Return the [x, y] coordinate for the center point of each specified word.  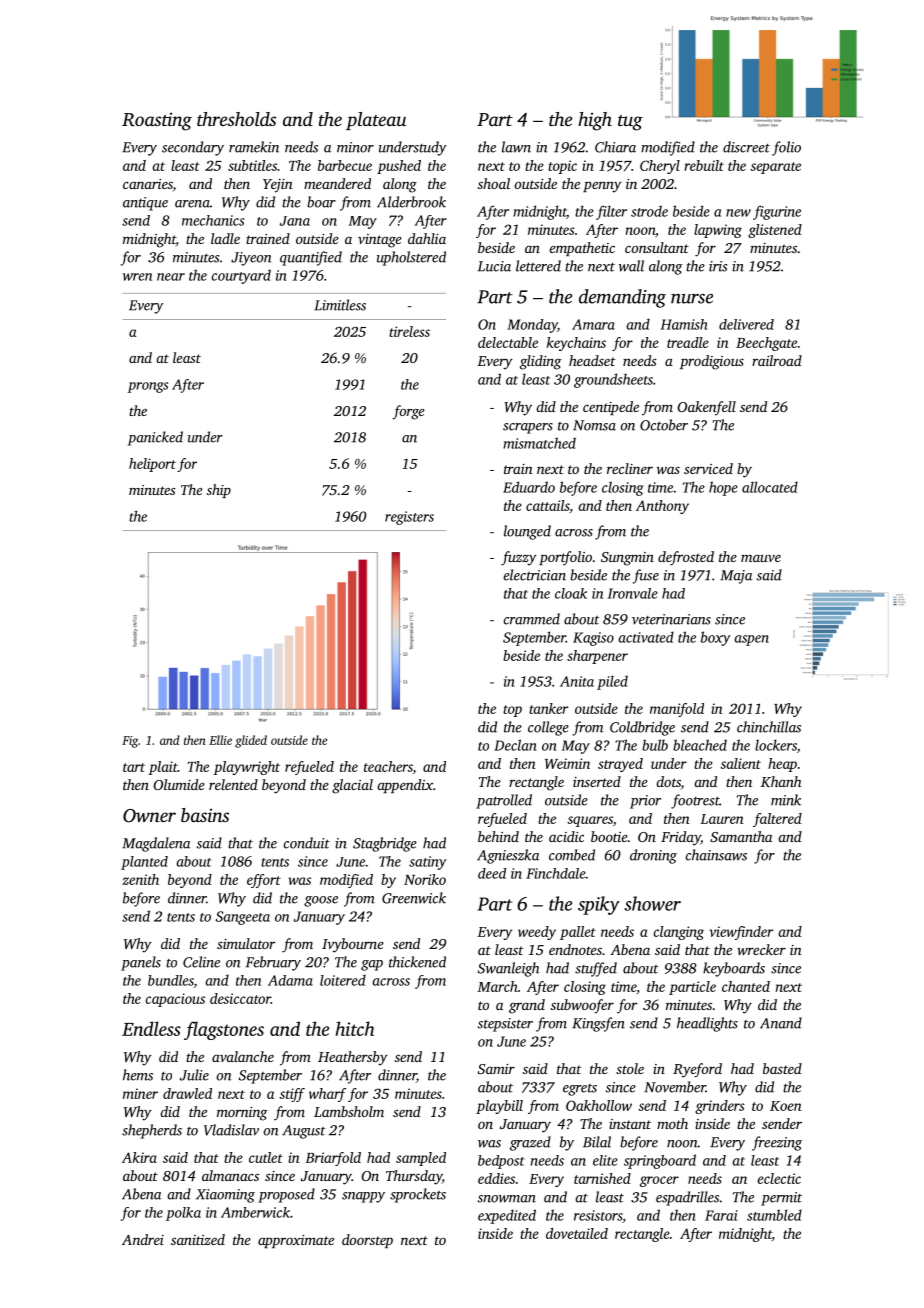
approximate [296, 1241]
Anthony [662, 507]
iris [718, 266]
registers [409, 518]
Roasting [157, 122]
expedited [507, 1216]
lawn [516, 147]
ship [219, 491]
